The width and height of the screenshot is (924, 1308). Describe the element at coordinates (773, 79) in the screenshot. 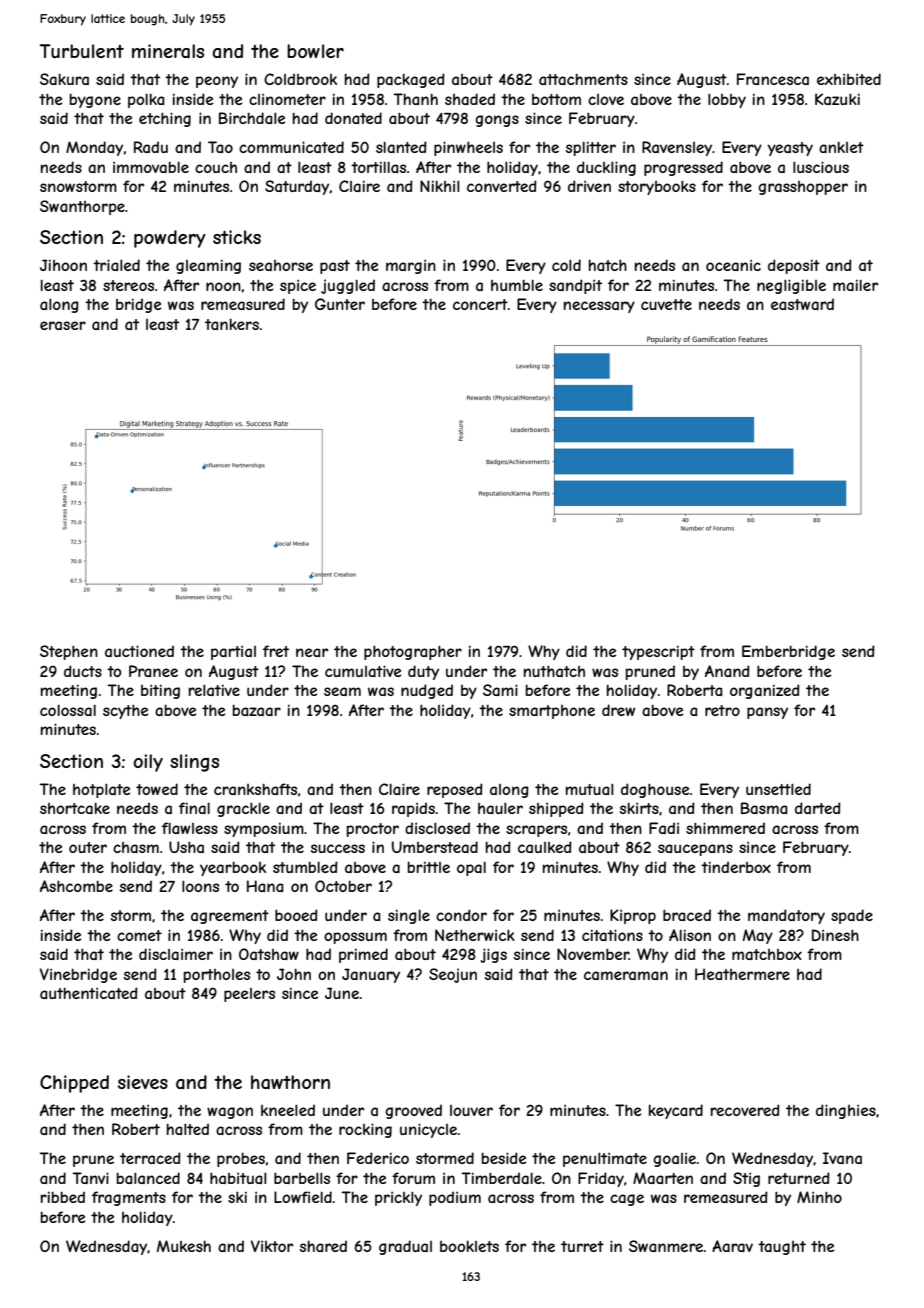

I see `Francesca` at that location.
